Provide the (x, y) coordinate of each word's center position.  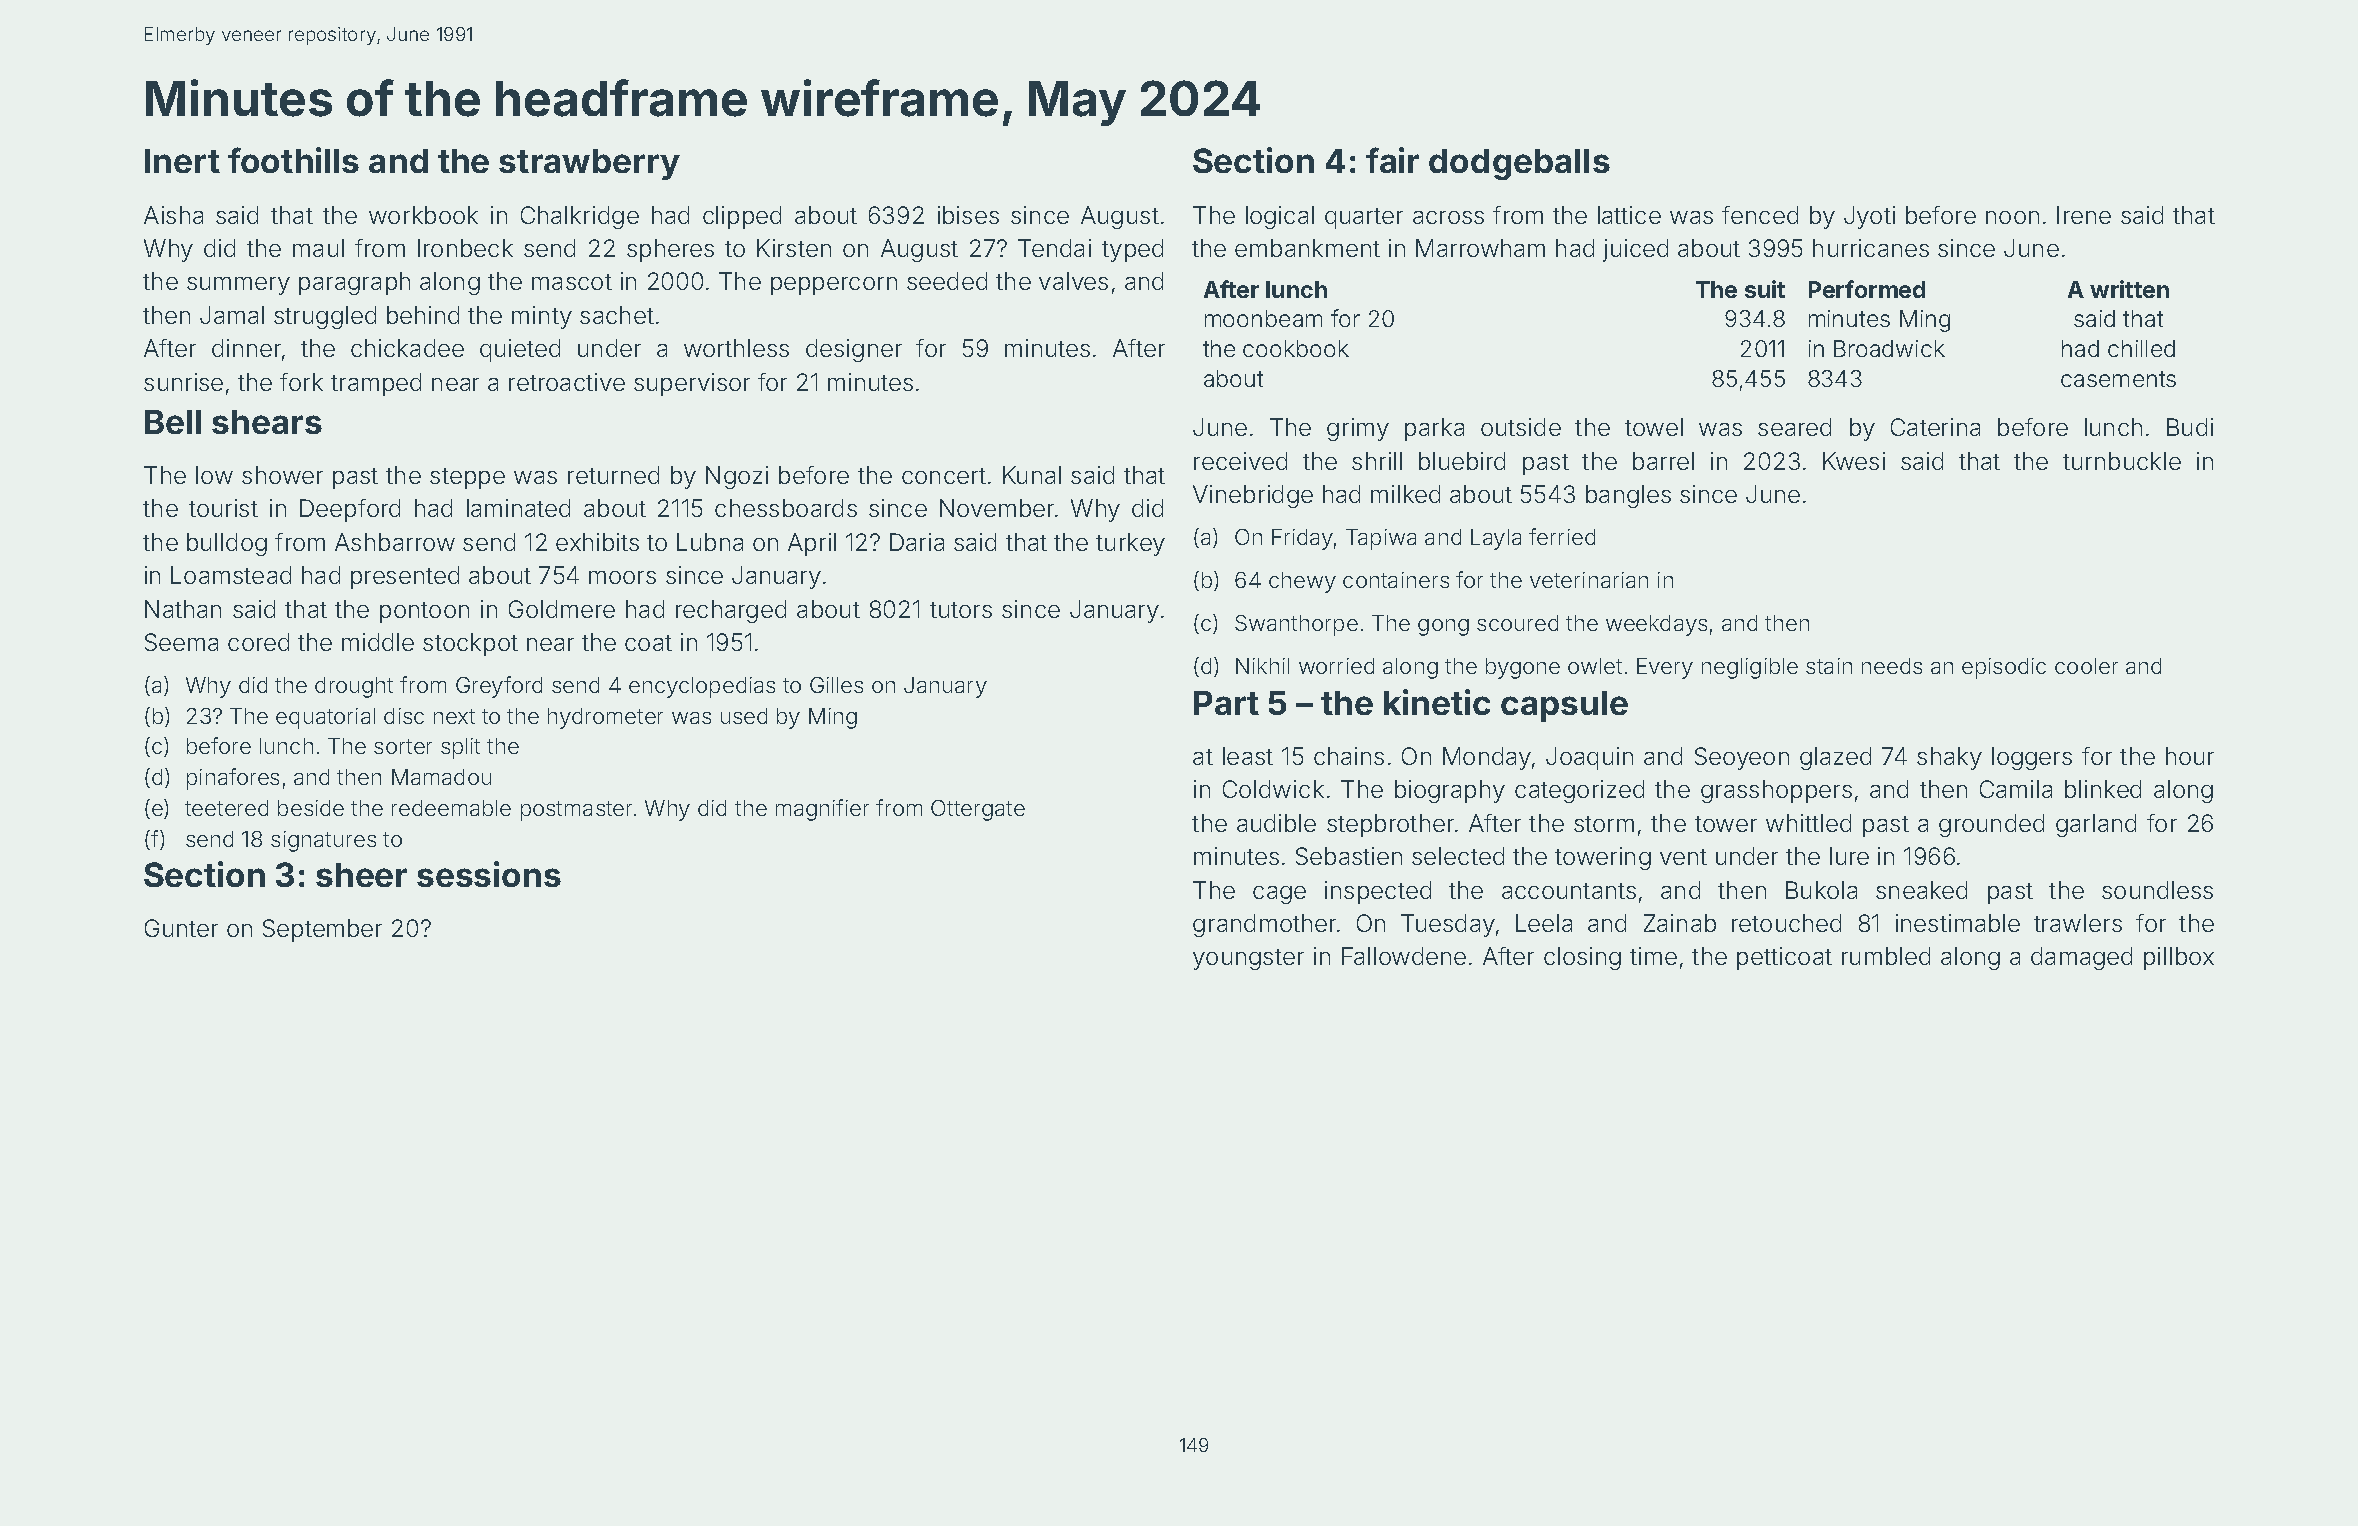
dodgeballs (1519, 164)
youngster (1248, 959)
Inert (182, 161)
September (322, 930)
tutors (961, 610)
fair (1392, 160)
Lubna (710, 542)
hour (2190, 756)
